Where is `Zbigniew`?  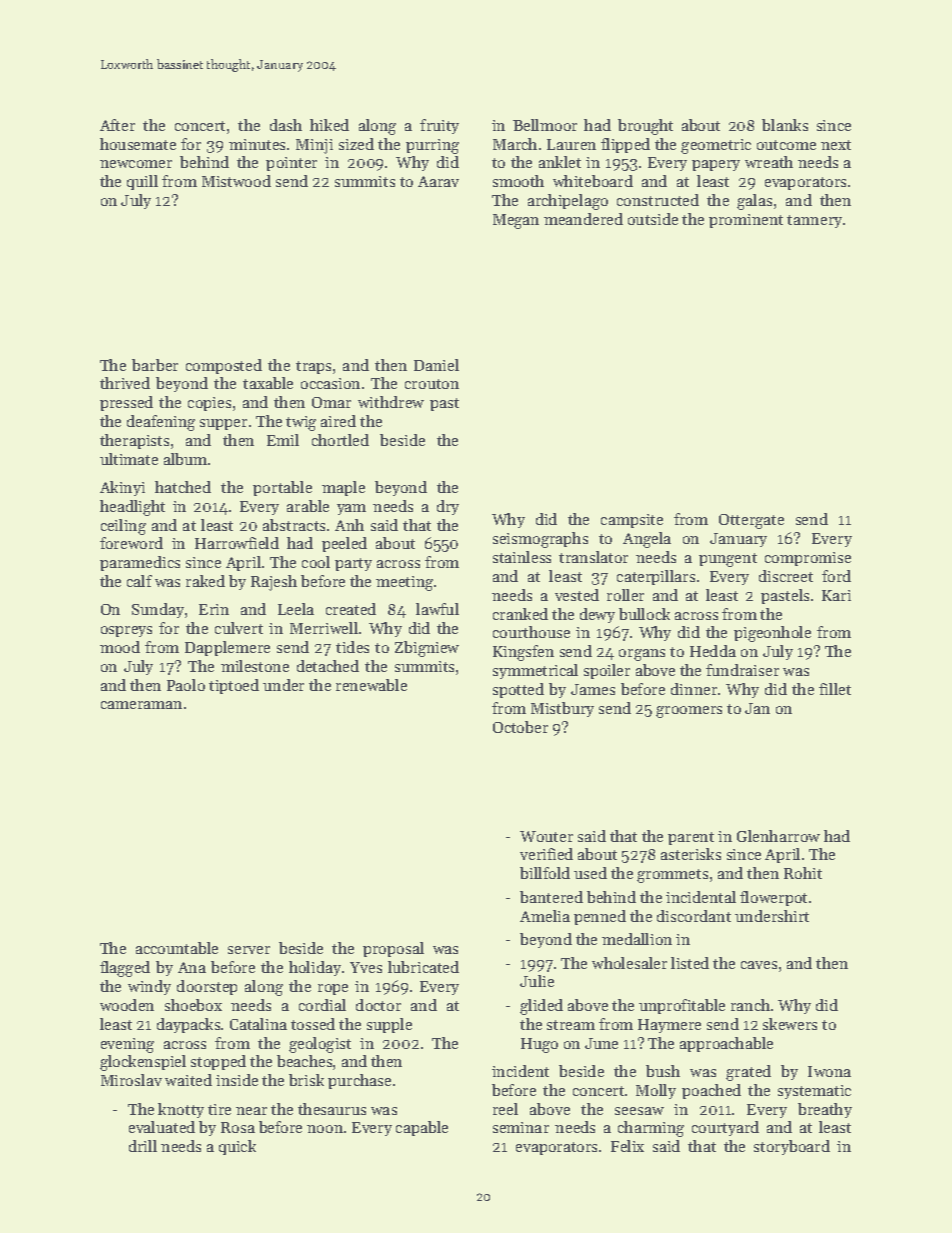 Zbigniew is located at coordinates (427, 649).
